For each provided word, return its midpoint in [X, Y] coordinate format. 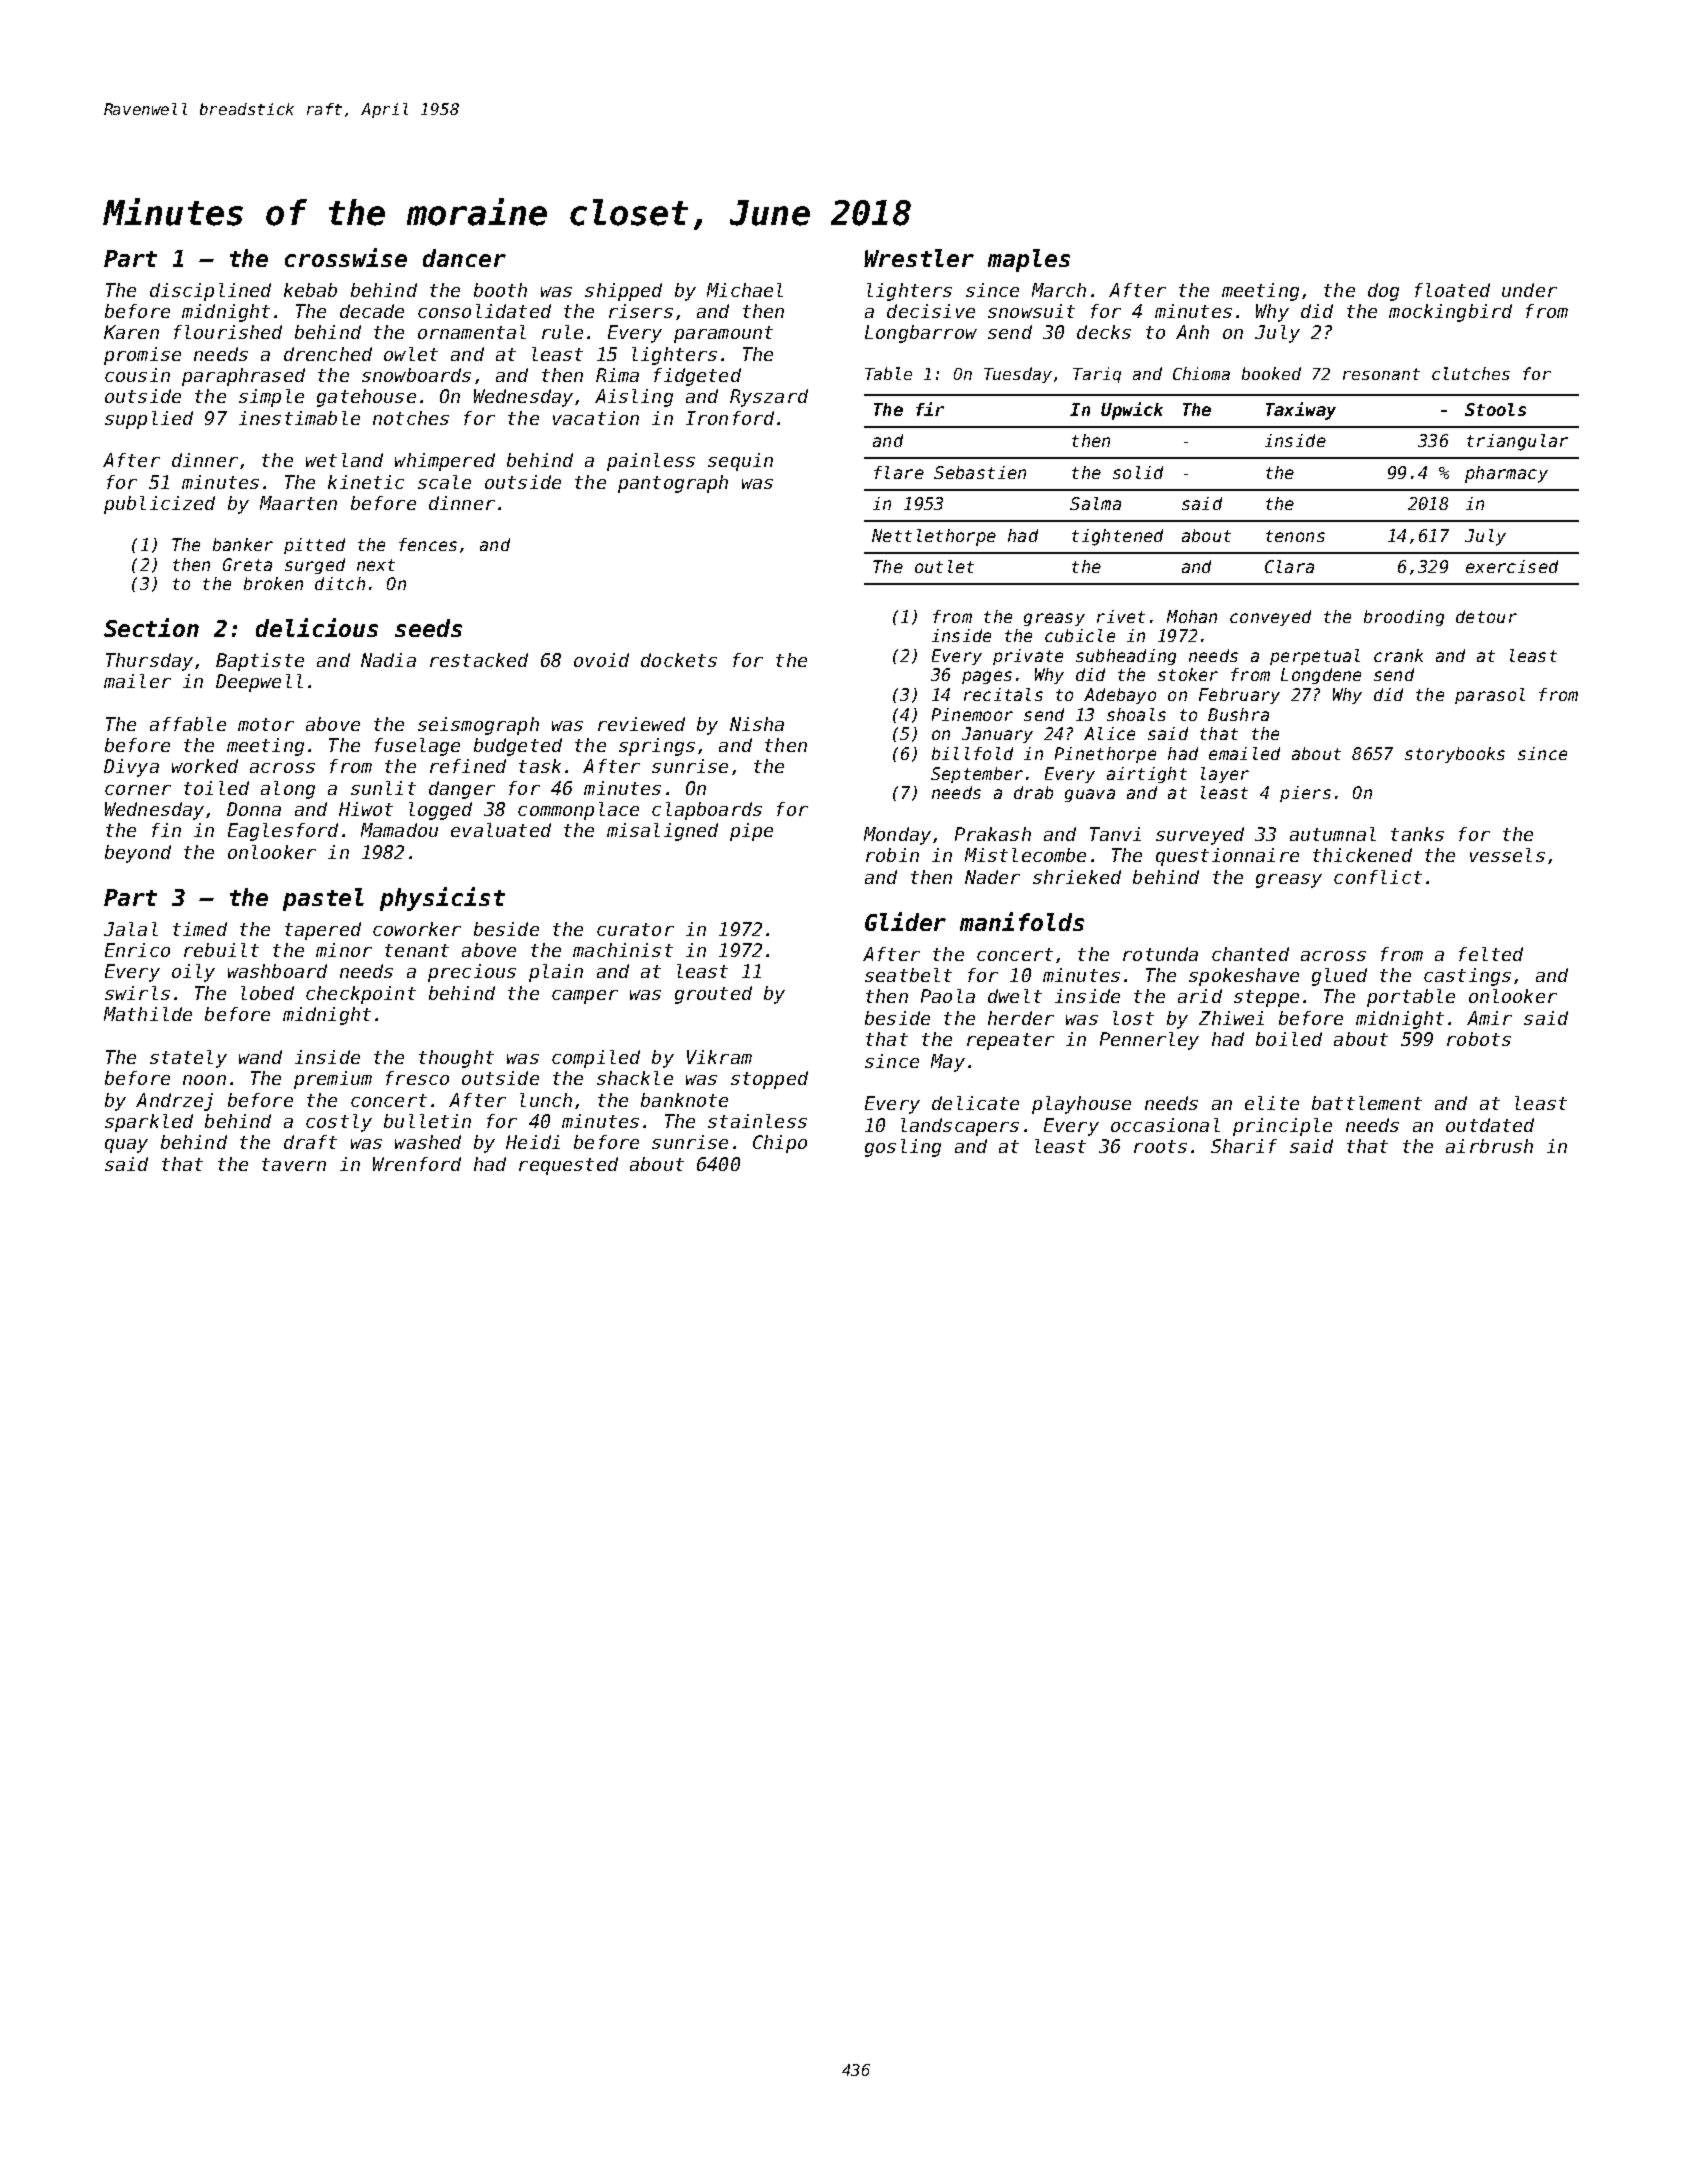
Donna [254, 809]
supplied [149, 420]
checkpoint [361, 995]
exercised [1512, 566]
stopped [769, 1080]
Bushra [1238, 714]
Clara [1289, 566]
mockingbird [1450, 313]
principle [1282, 1127]
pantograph [673, 484]
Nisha [757, 724]
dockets [679, 660]
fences [428, 544]
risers [641, 311]
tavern [294, 1164]
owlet [411, 354]
